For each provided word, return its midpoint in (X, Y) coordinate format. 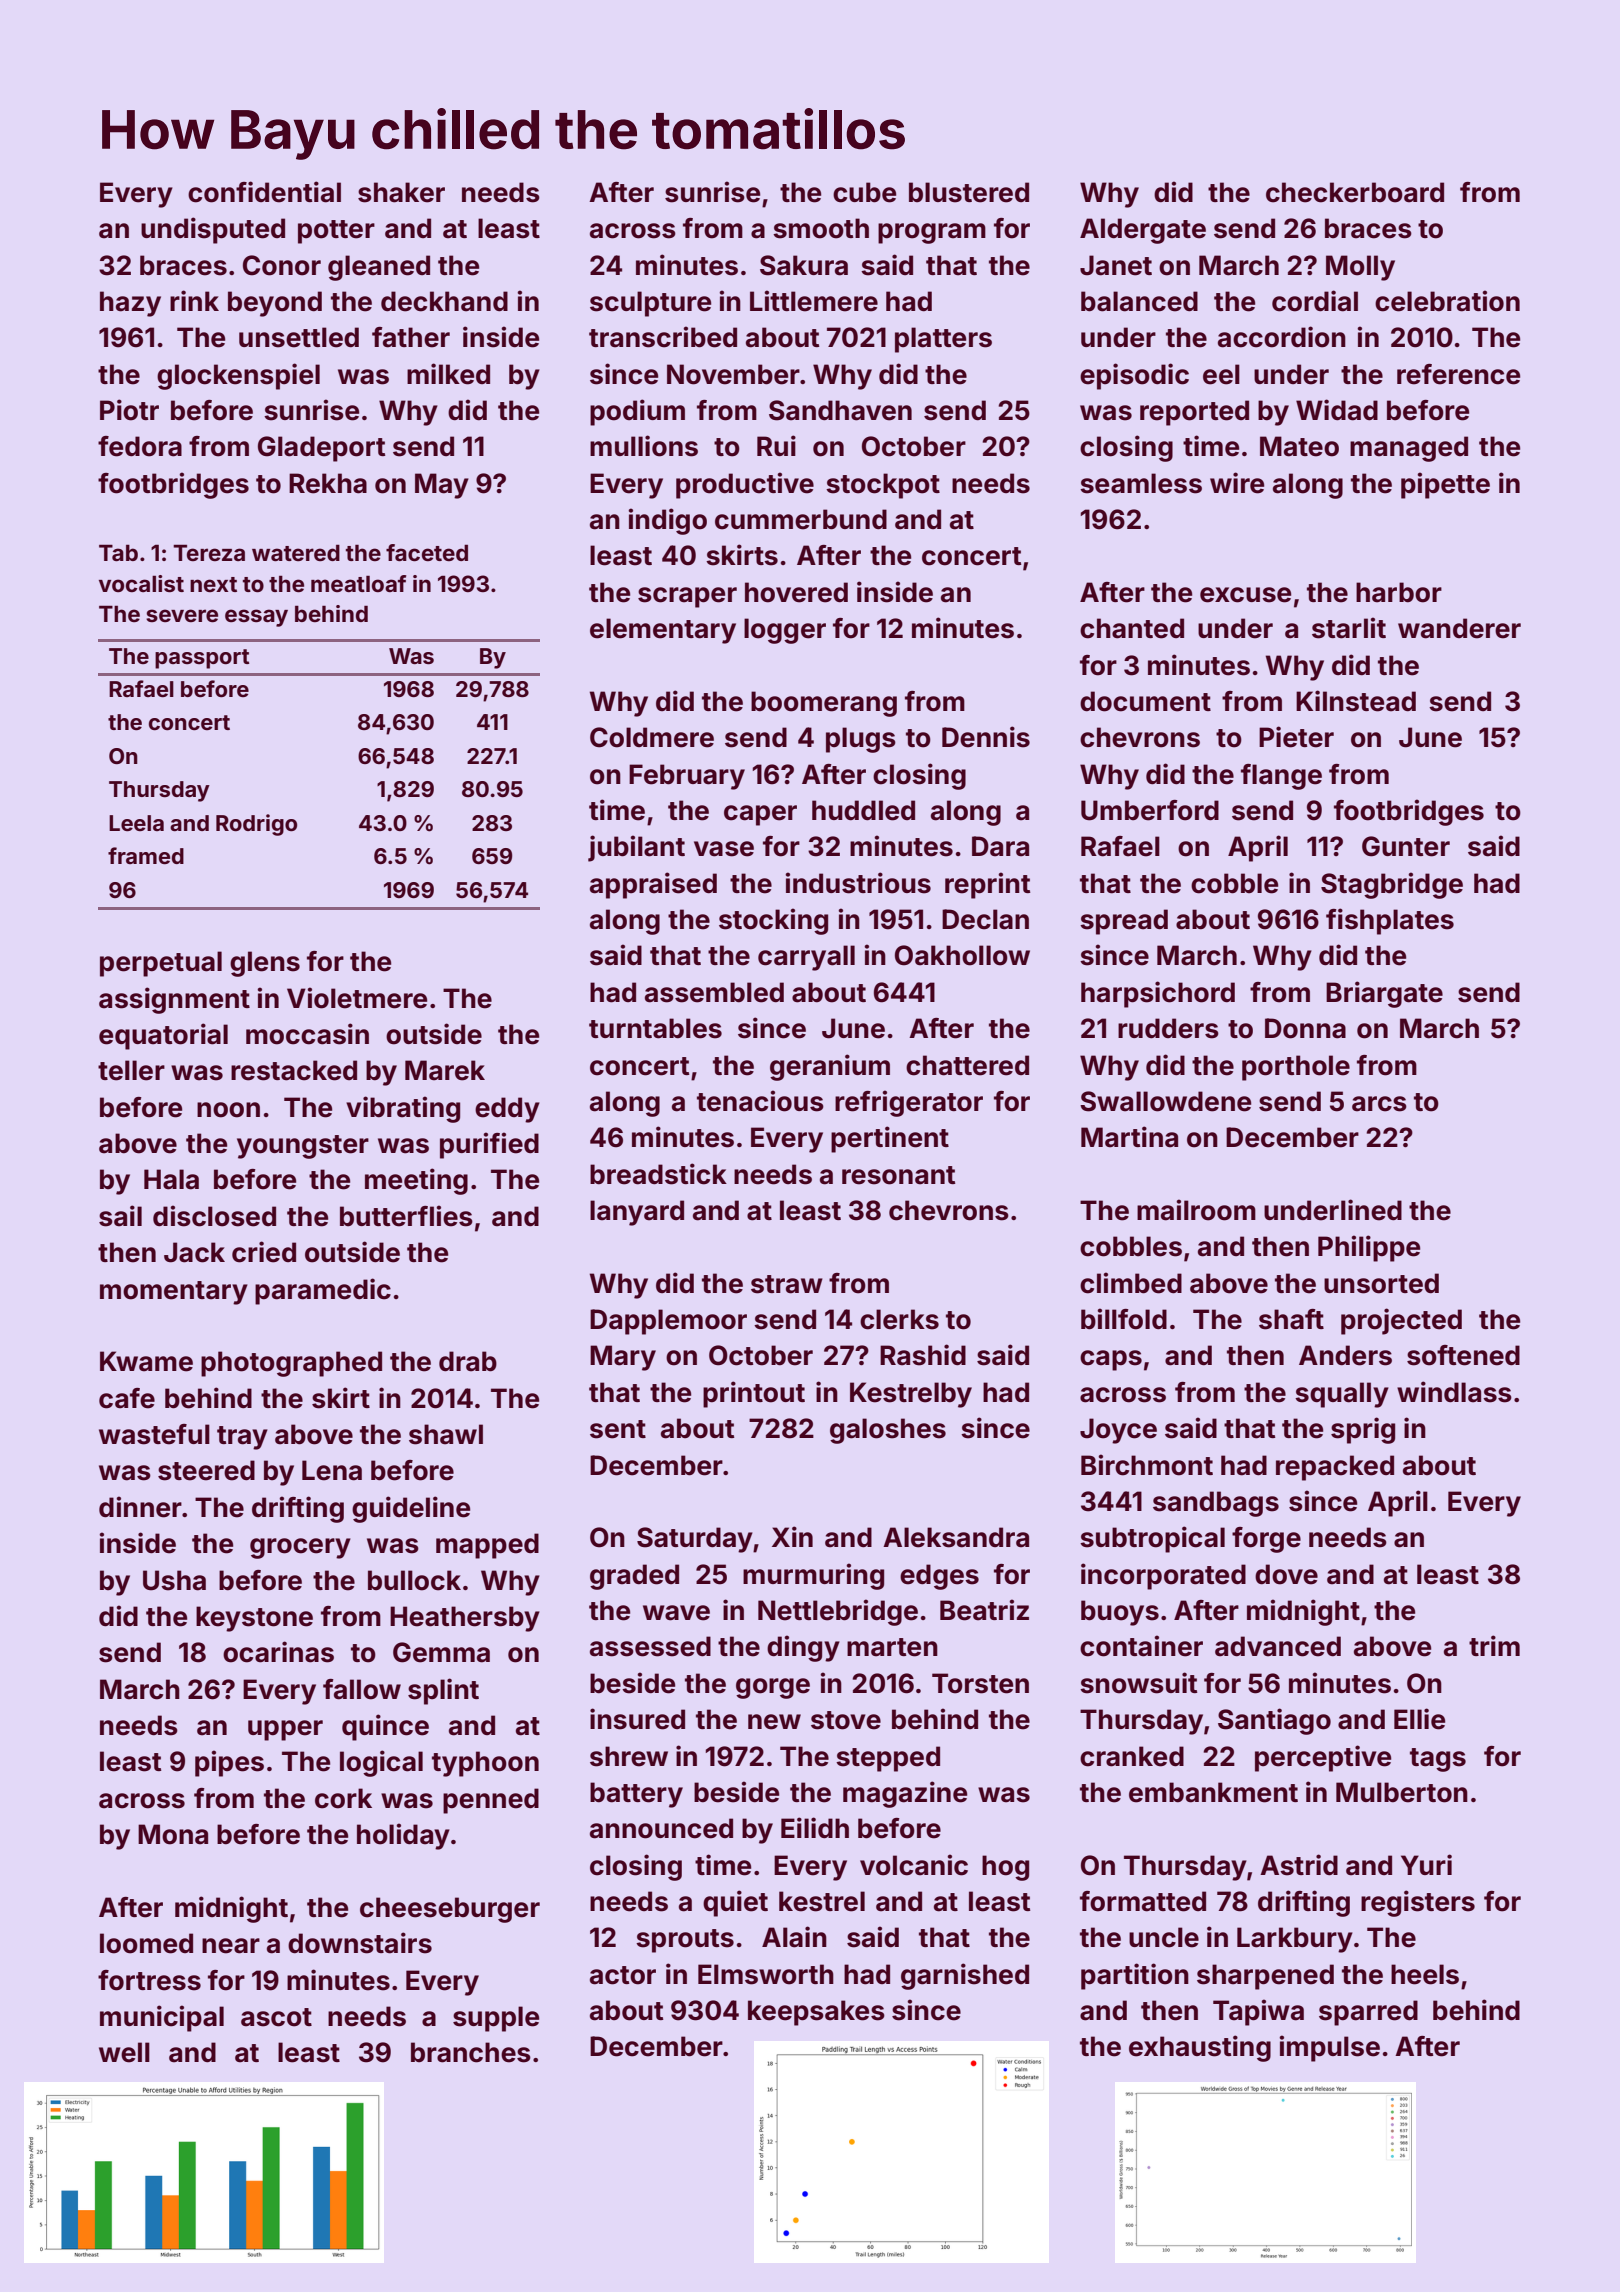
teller (131, 1070)
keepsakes (816, 2013)
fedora (140, 446)
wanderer (1459, 628)
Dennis (986, 737)
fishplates (1390, 921)
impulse (1329, 2048)
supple (496, 2019)
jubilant (636, 848)
